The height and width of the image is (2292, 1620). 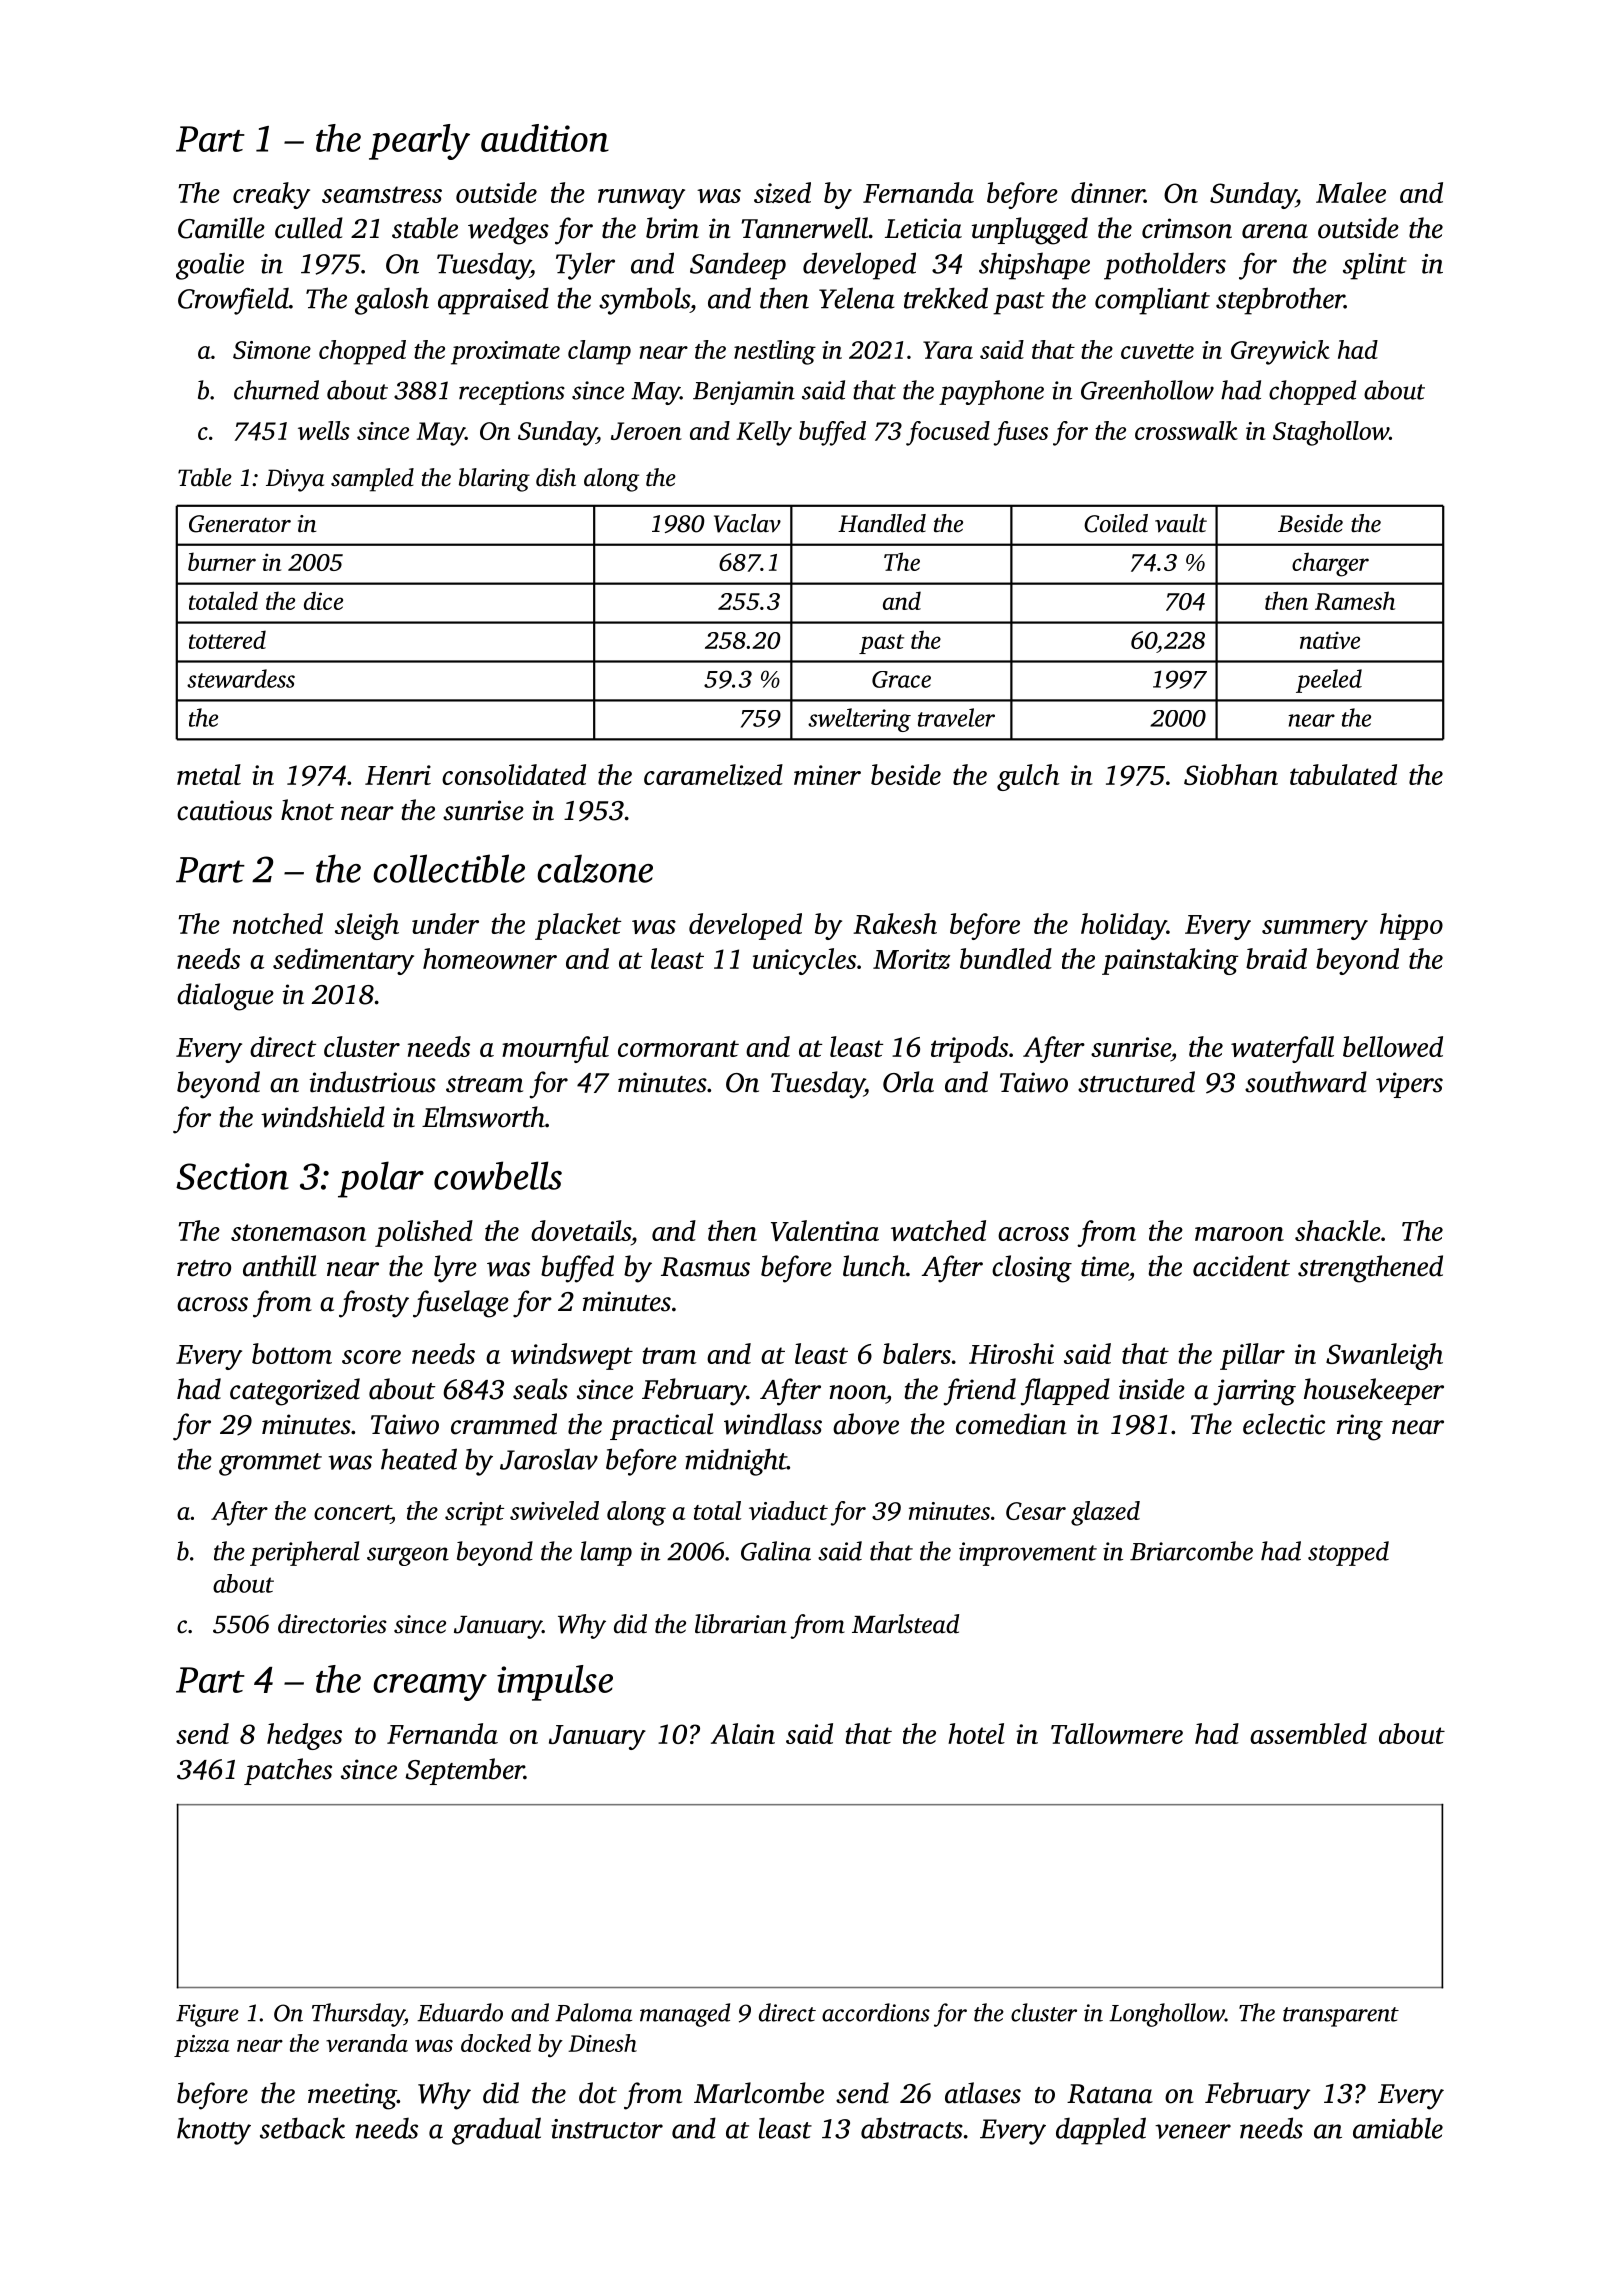 What do you see at coordinates (876, 2012) in the image?
I see `accordions` at bounding box center [876, 2012].
